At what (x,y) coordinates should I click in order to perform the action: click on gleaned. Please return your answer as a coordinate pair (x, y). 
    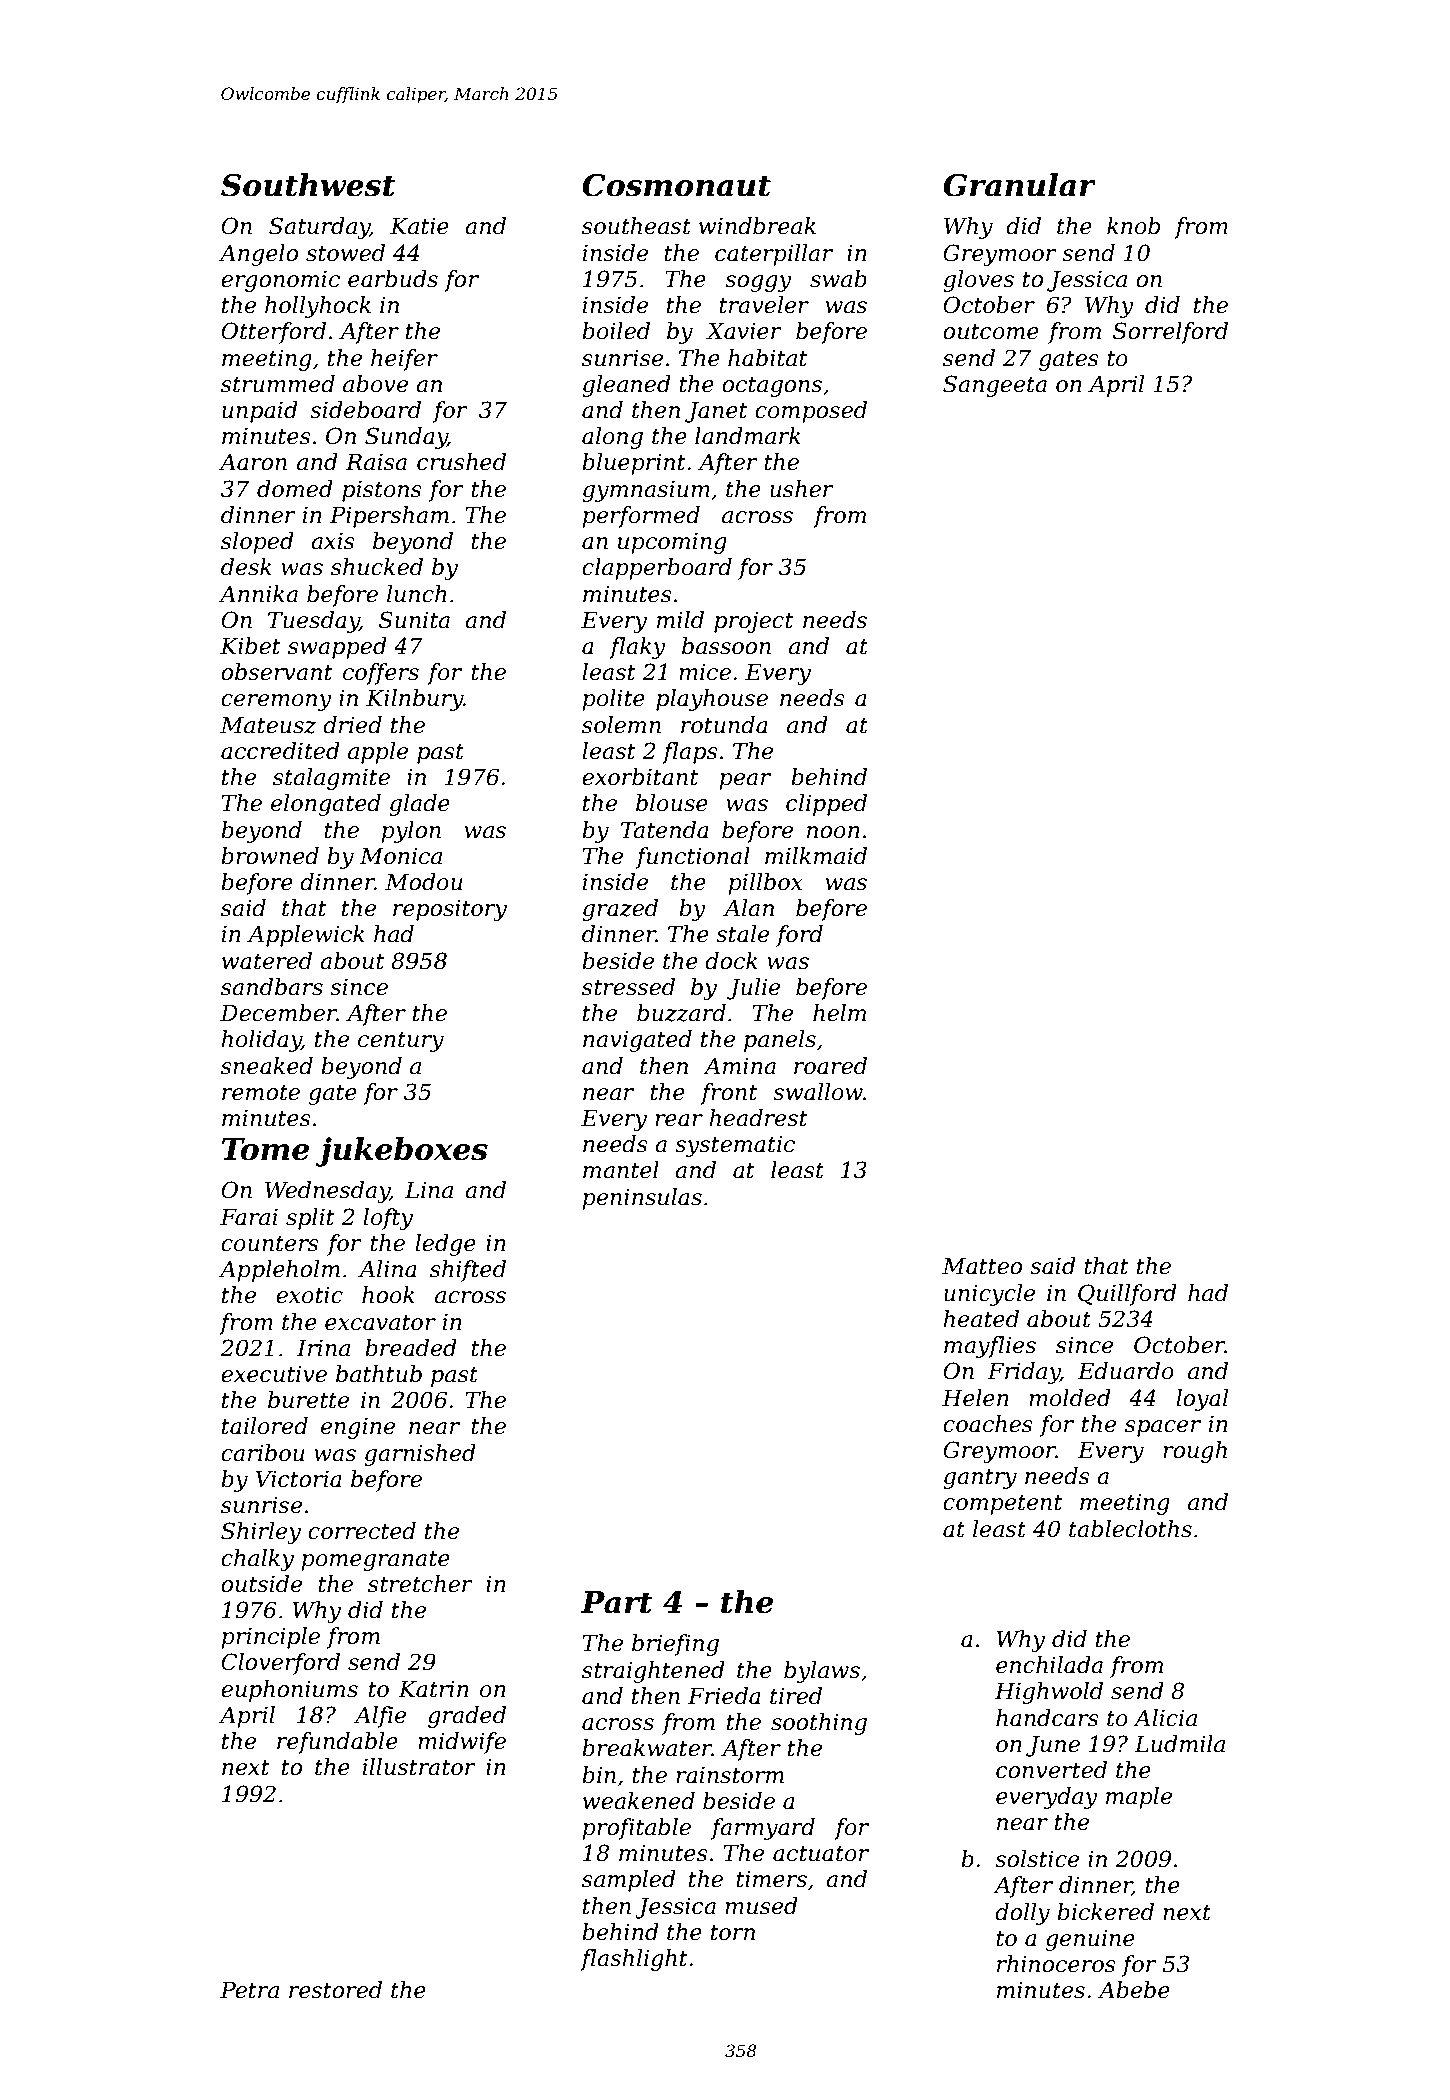
    Looking at the image, I should click on (626, 386).
